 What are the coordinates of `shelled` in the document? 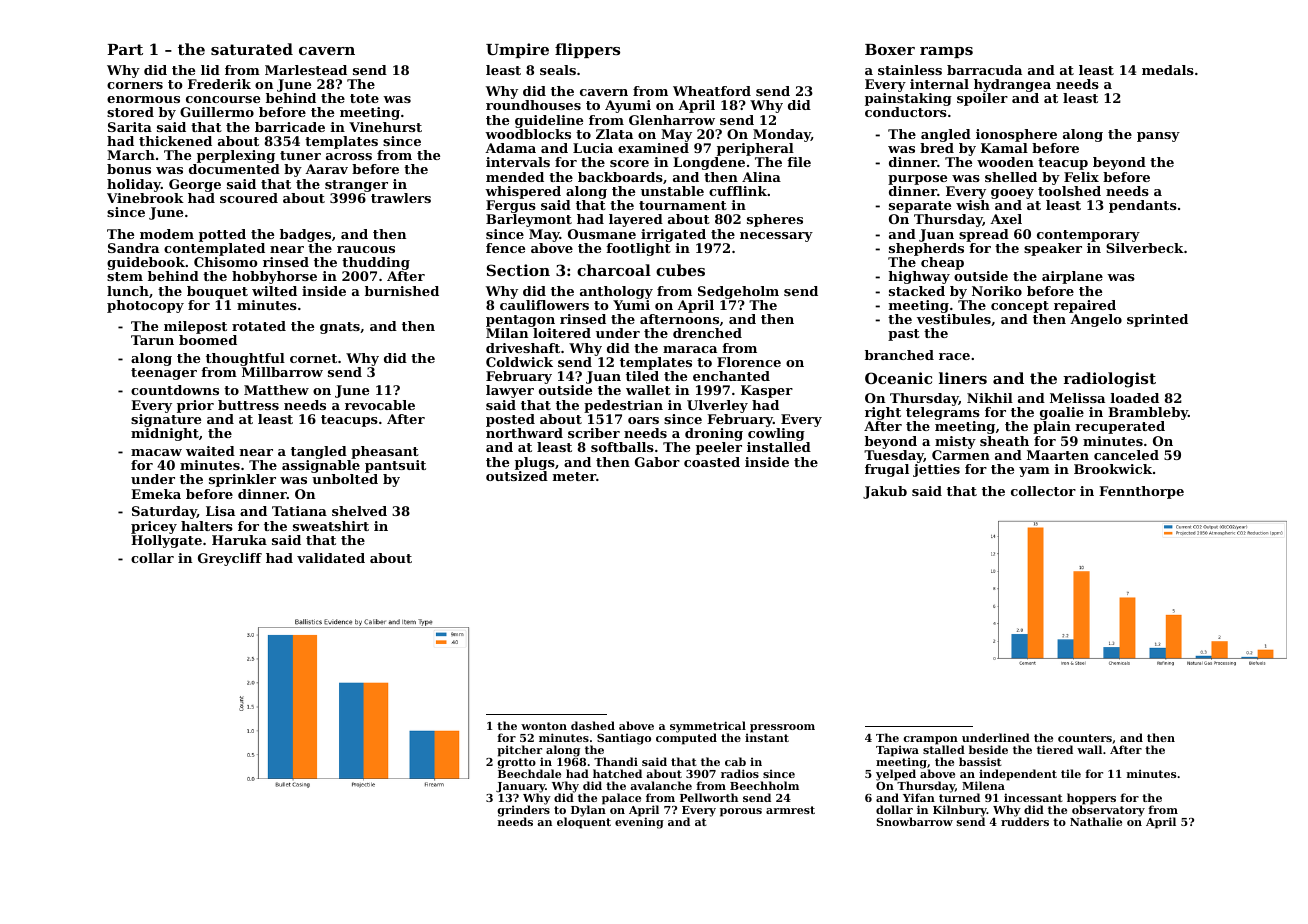 It's located at (1011, 177).
